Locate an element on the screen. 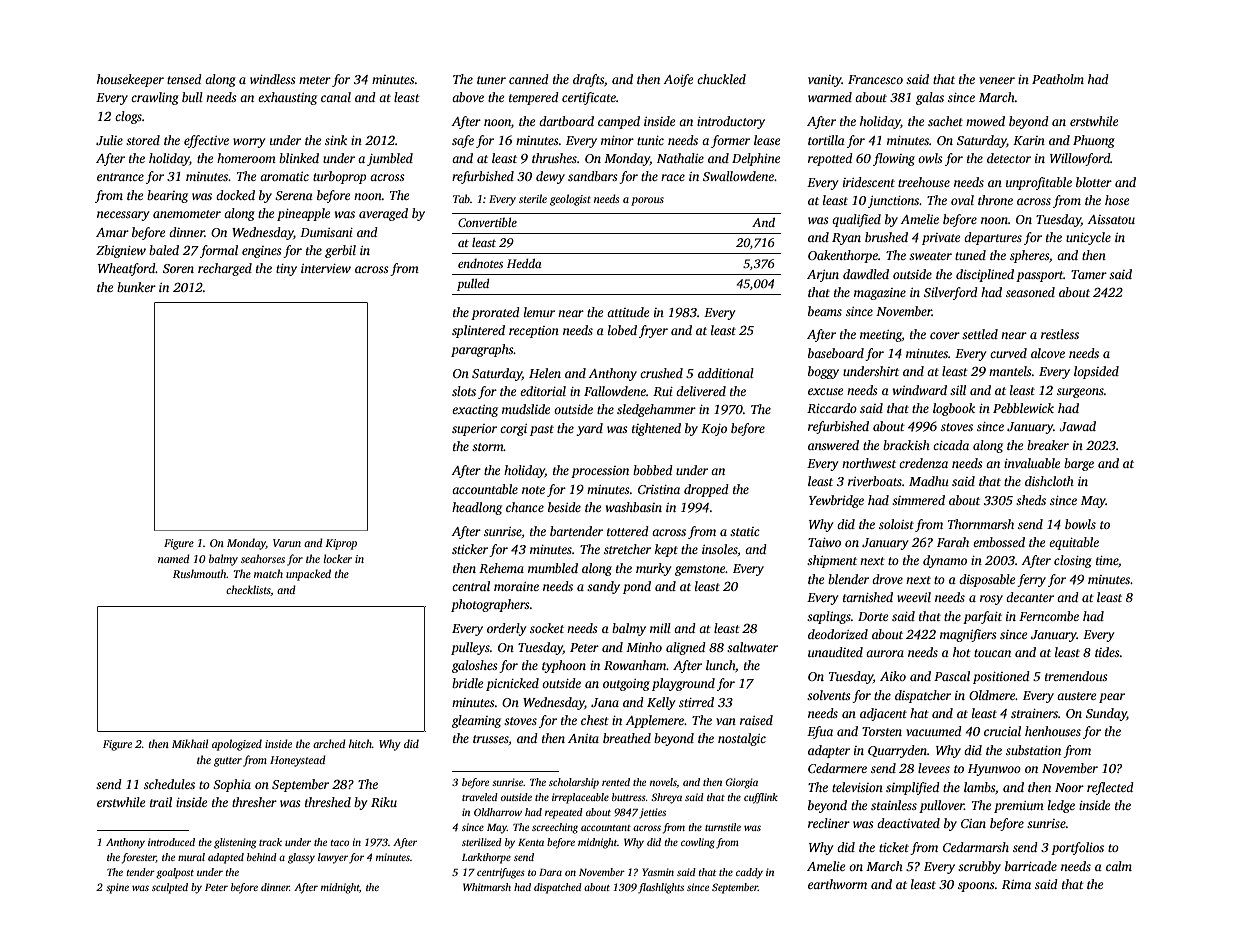 This screenshot has width=1233, height=952. aligned is located at coordinates (686, 648).
